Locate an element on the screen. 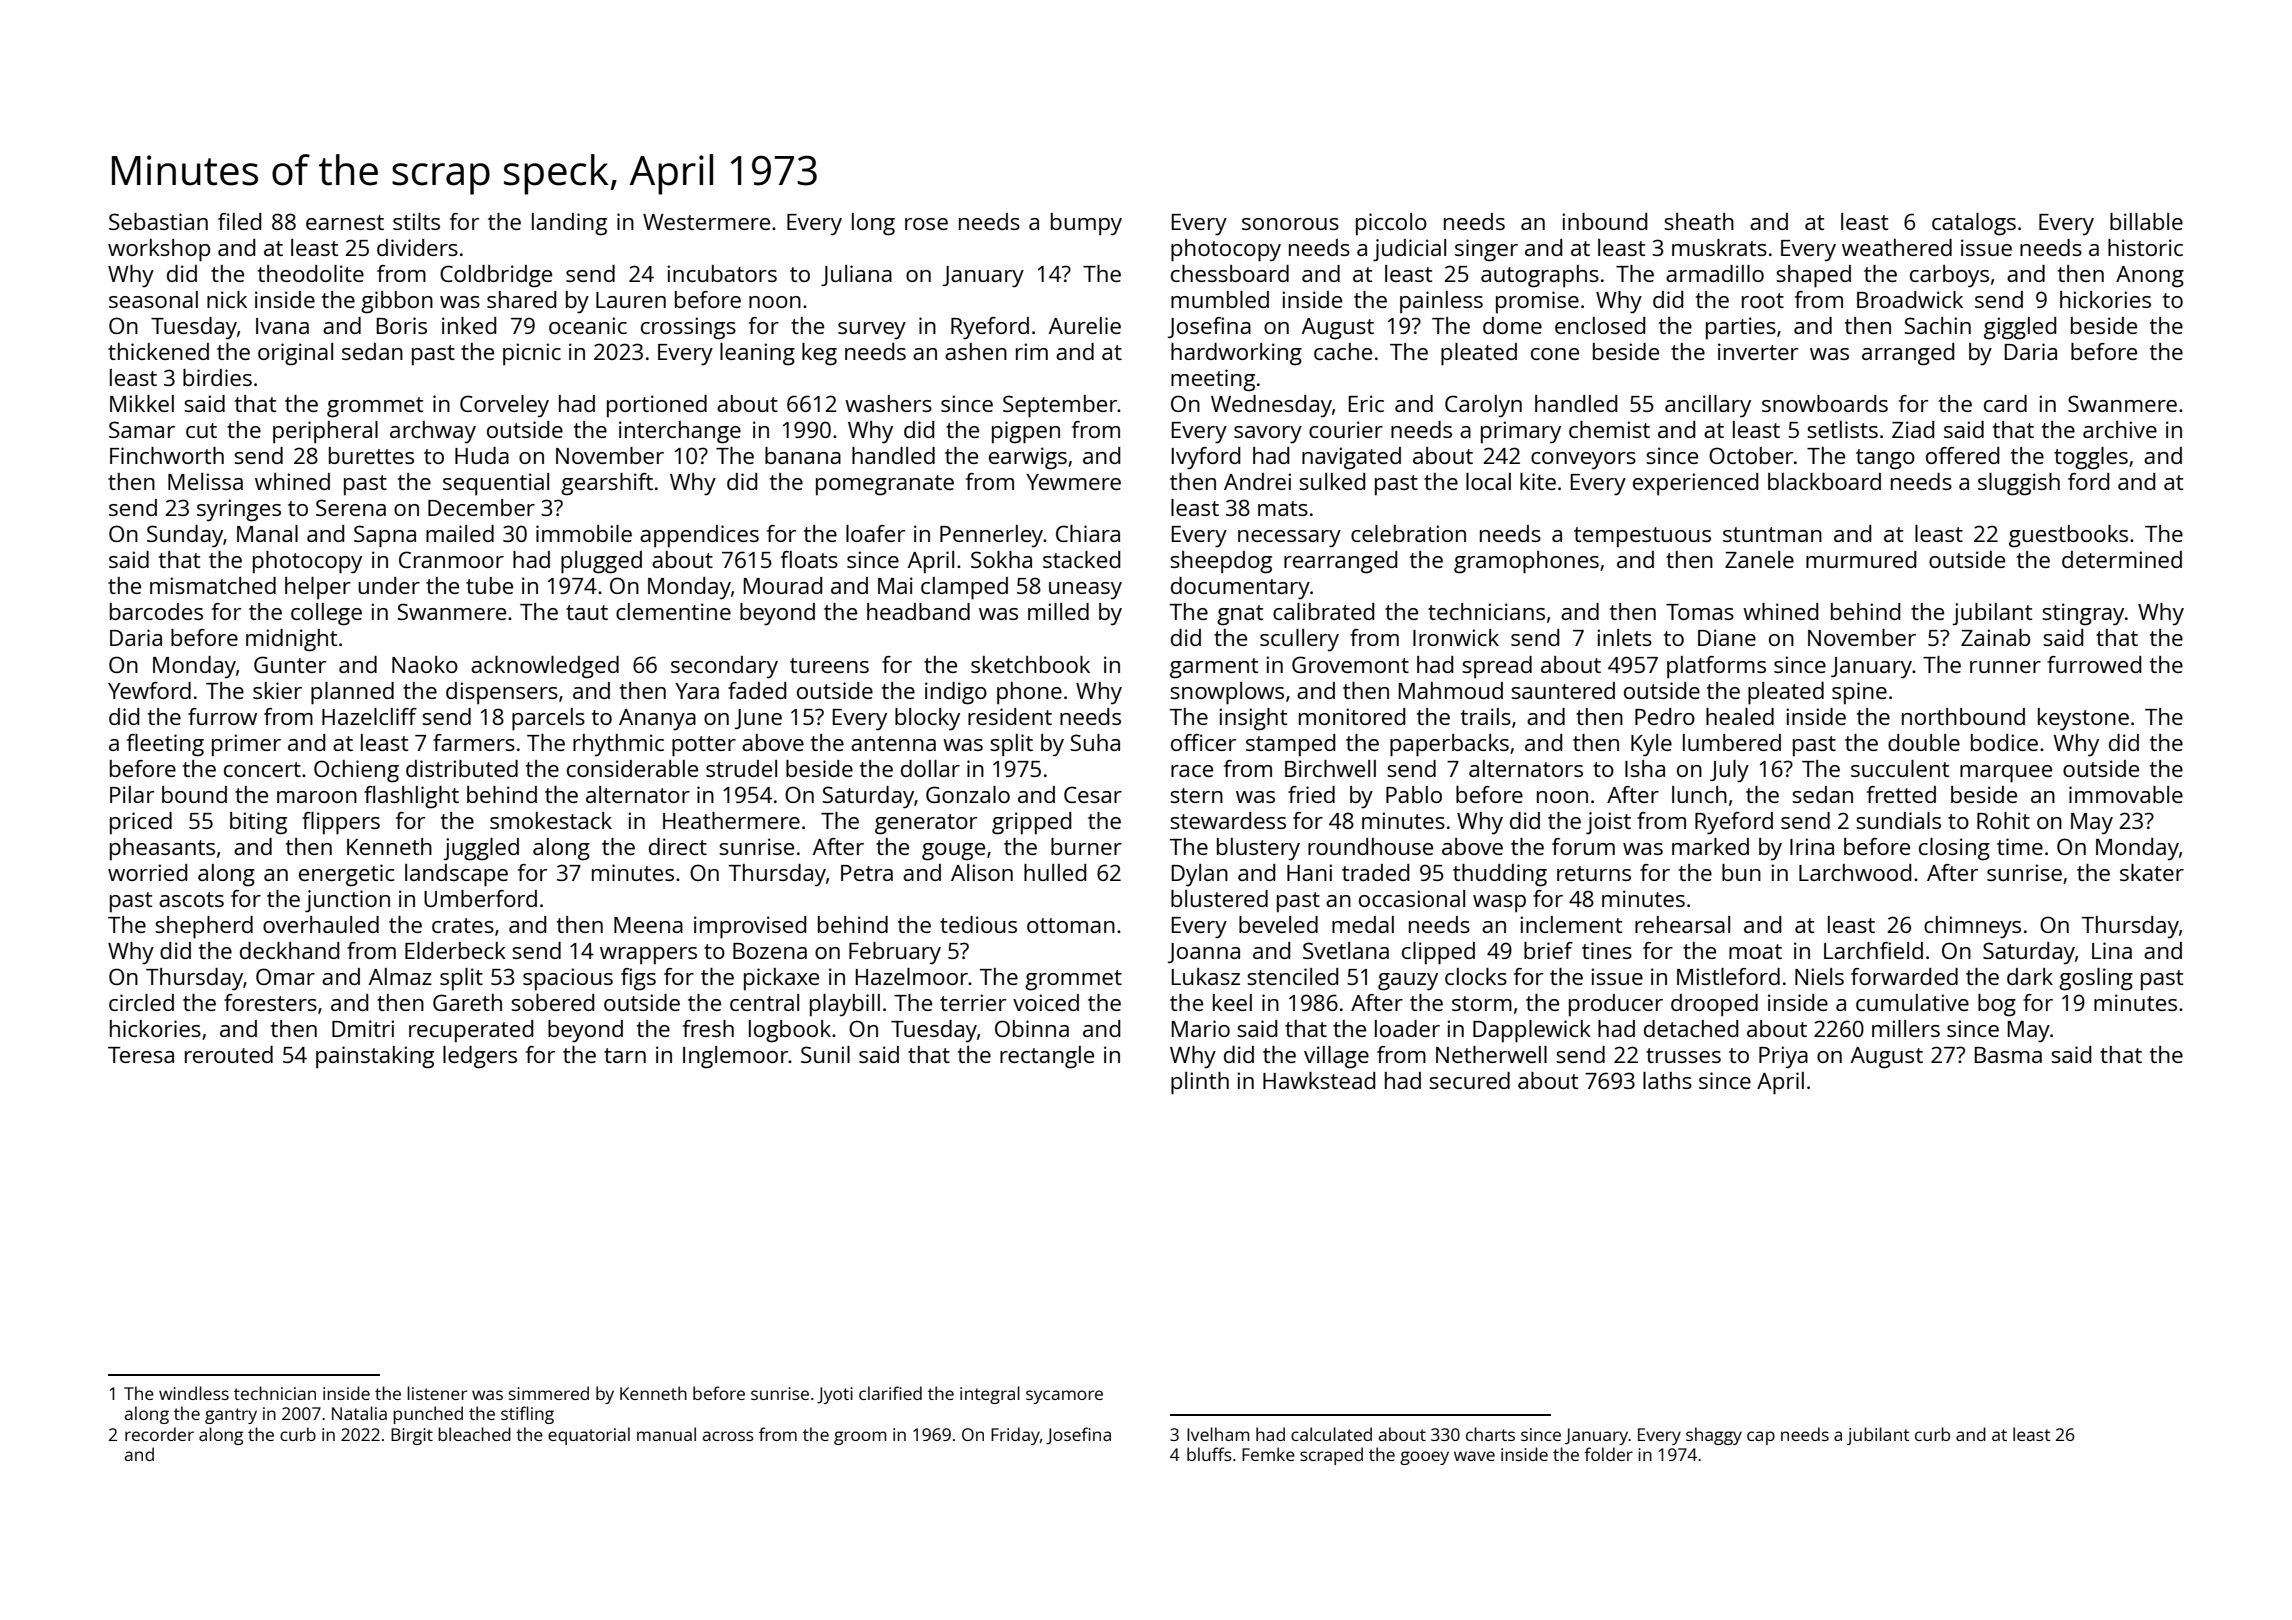 The height and width of the screenshot is (1620, 2292). keystone is located at coordinates (2083, 719).
